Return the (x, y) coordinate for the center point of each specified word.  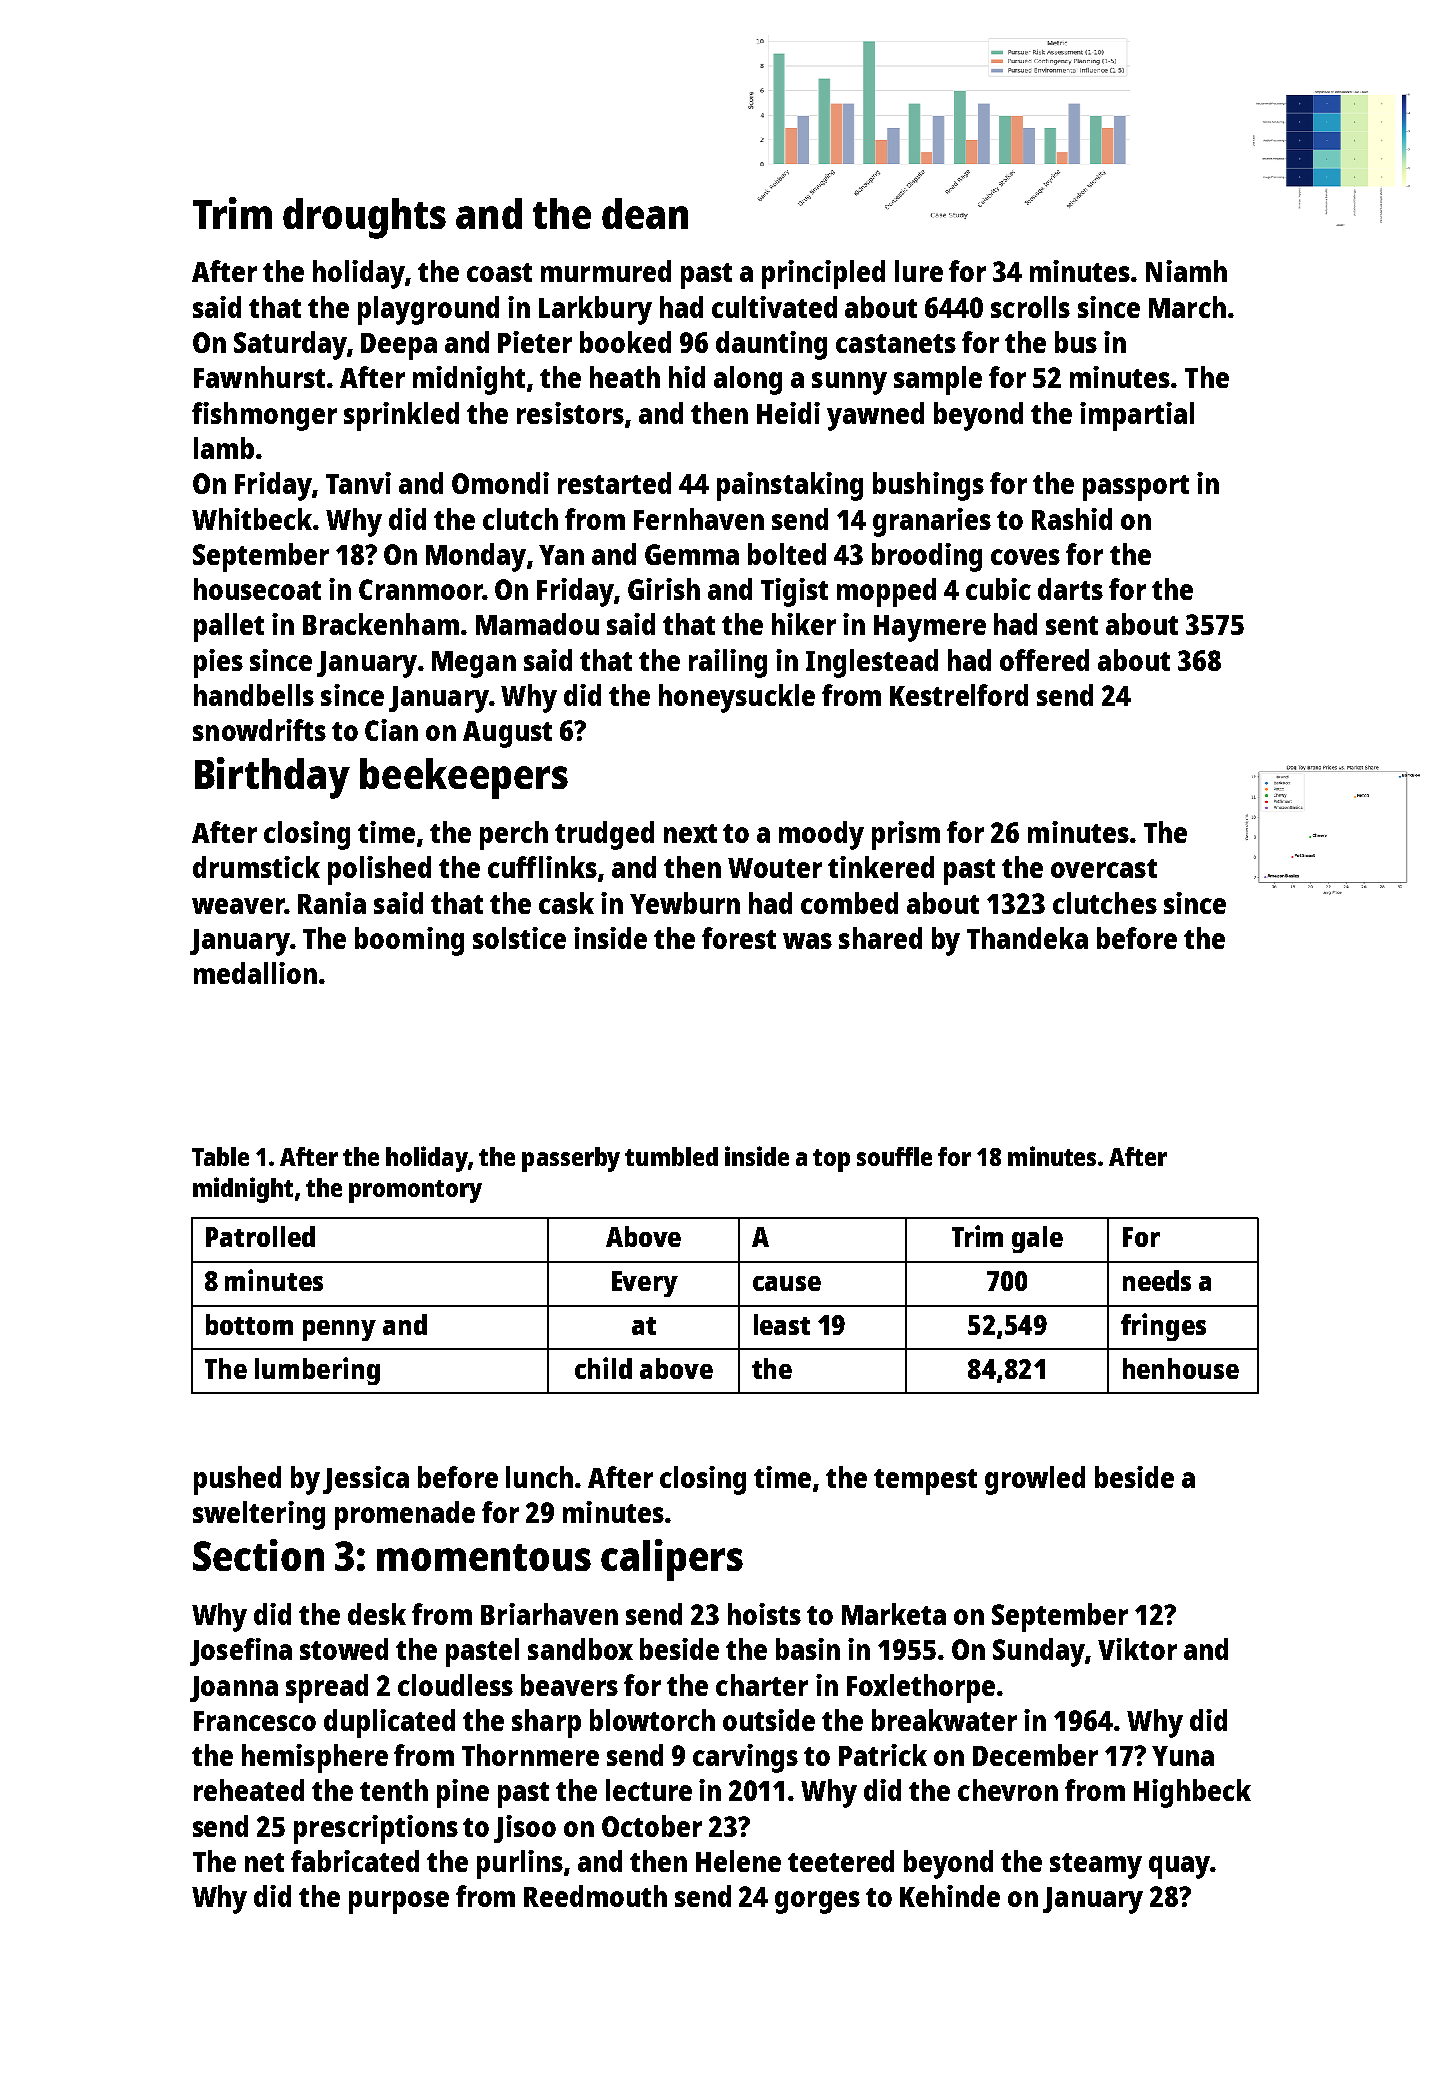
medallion (255, 973)
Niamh (1186, 271)
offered (1044, 660)
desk (377, 1614)
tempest (925, 1482)
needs (1157, 1280)
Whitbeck (252, 519)
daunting (771, 345)
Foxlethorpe (921, 1688)
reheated (249, 1790)
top (831, 1160)
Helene (738, 1861)
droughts (364, 218)
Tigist (794, 592)
